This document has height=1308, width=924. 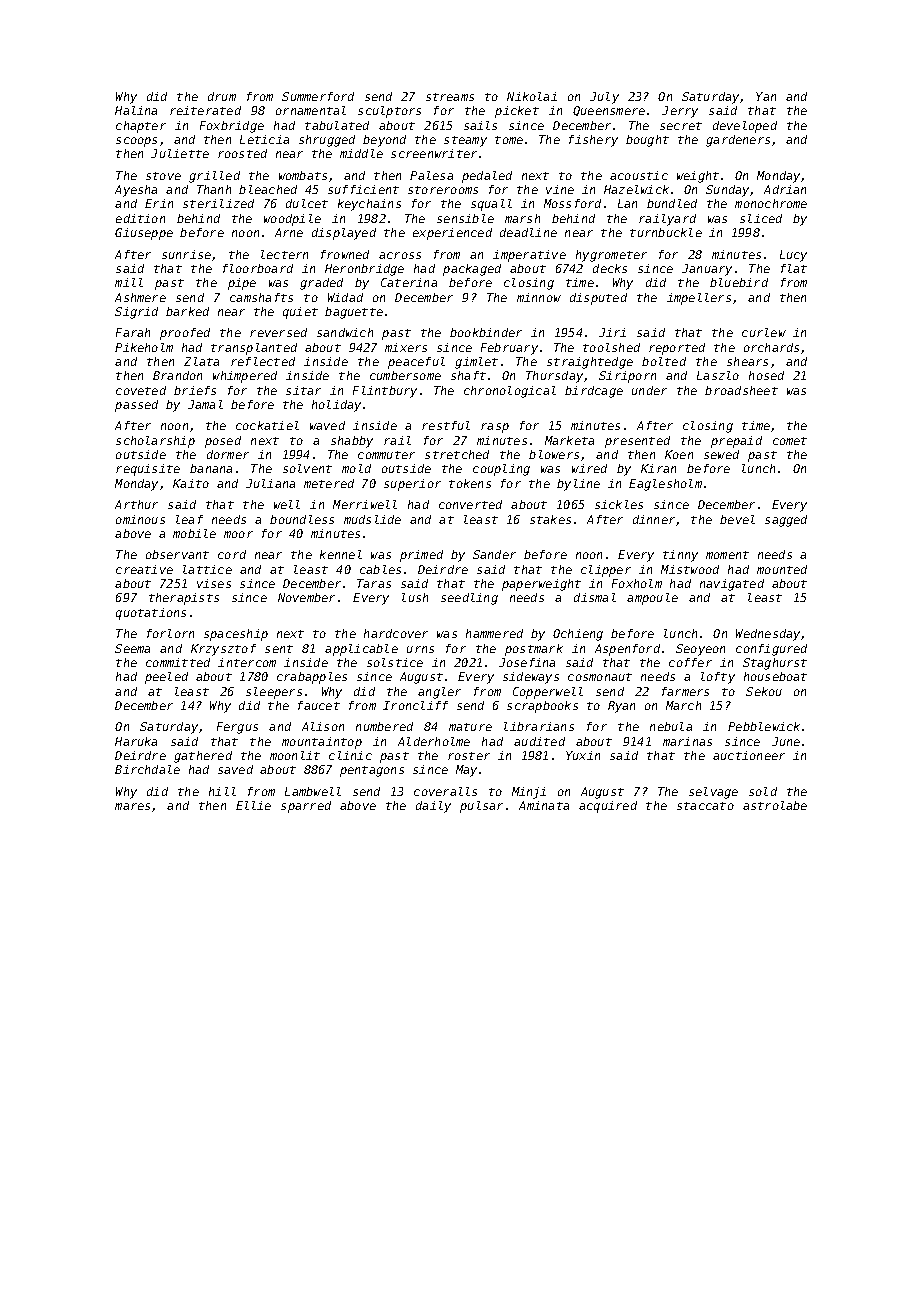 I want to click on July, so click(x=604, y=98).
